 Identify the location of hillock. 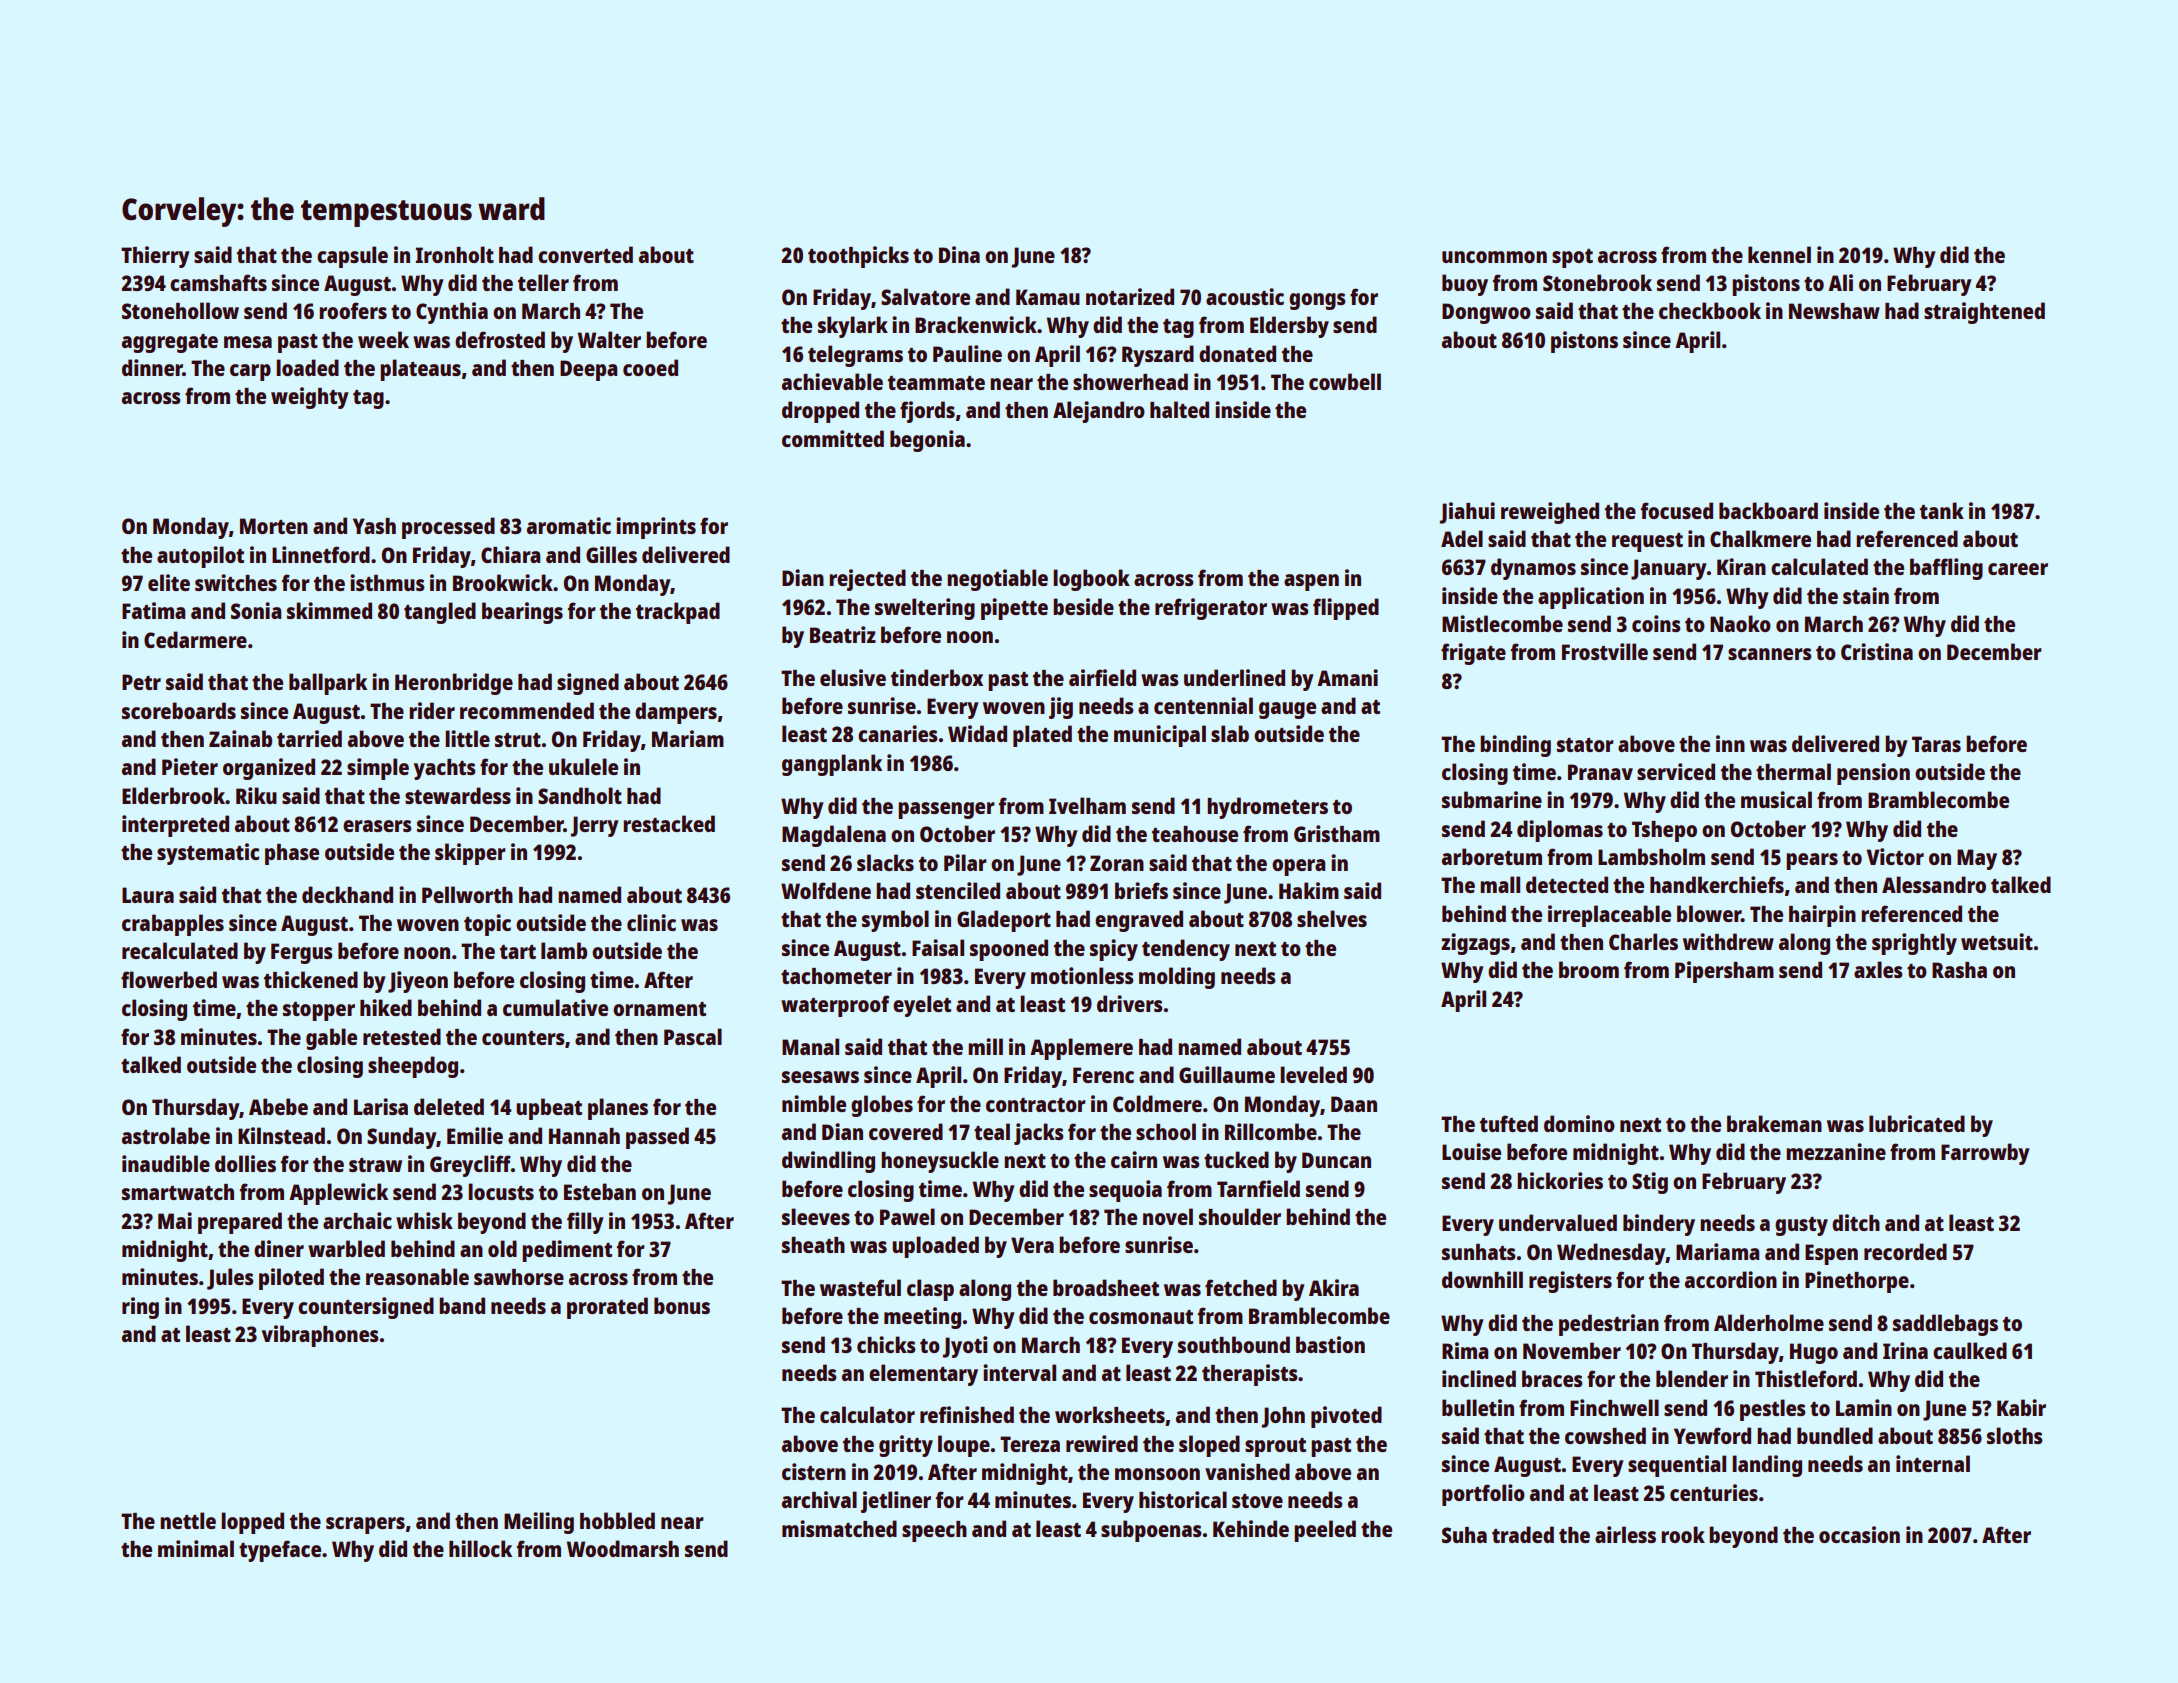
(480, 1548).
